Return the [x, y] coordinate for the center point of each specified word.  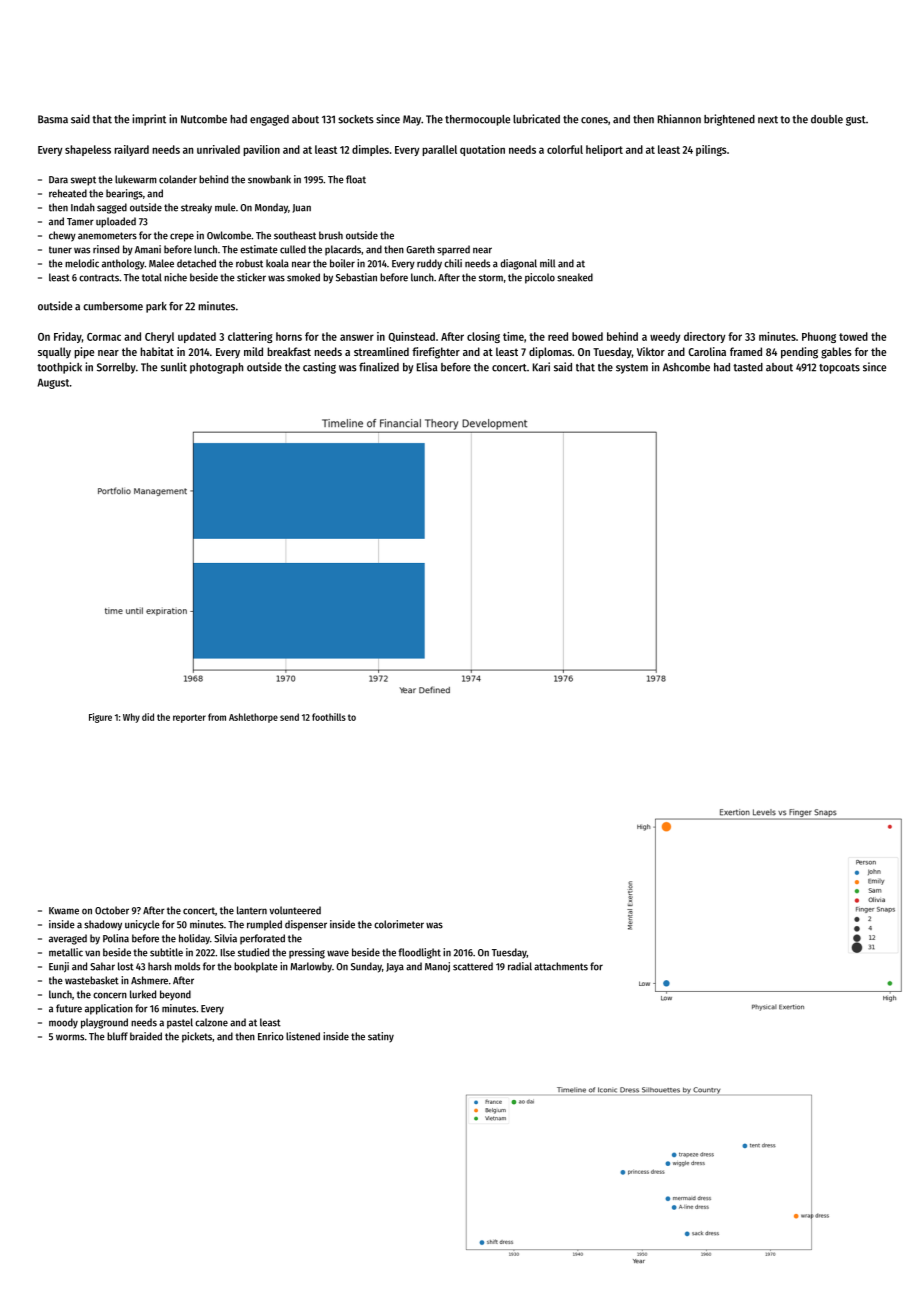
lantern [252, 910]
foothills [329, 717]
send [289, 717]
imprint [149, 120]
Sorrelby [116, 368]
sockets [356, 119]
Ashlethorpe [253, 718]
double [827, 119]
